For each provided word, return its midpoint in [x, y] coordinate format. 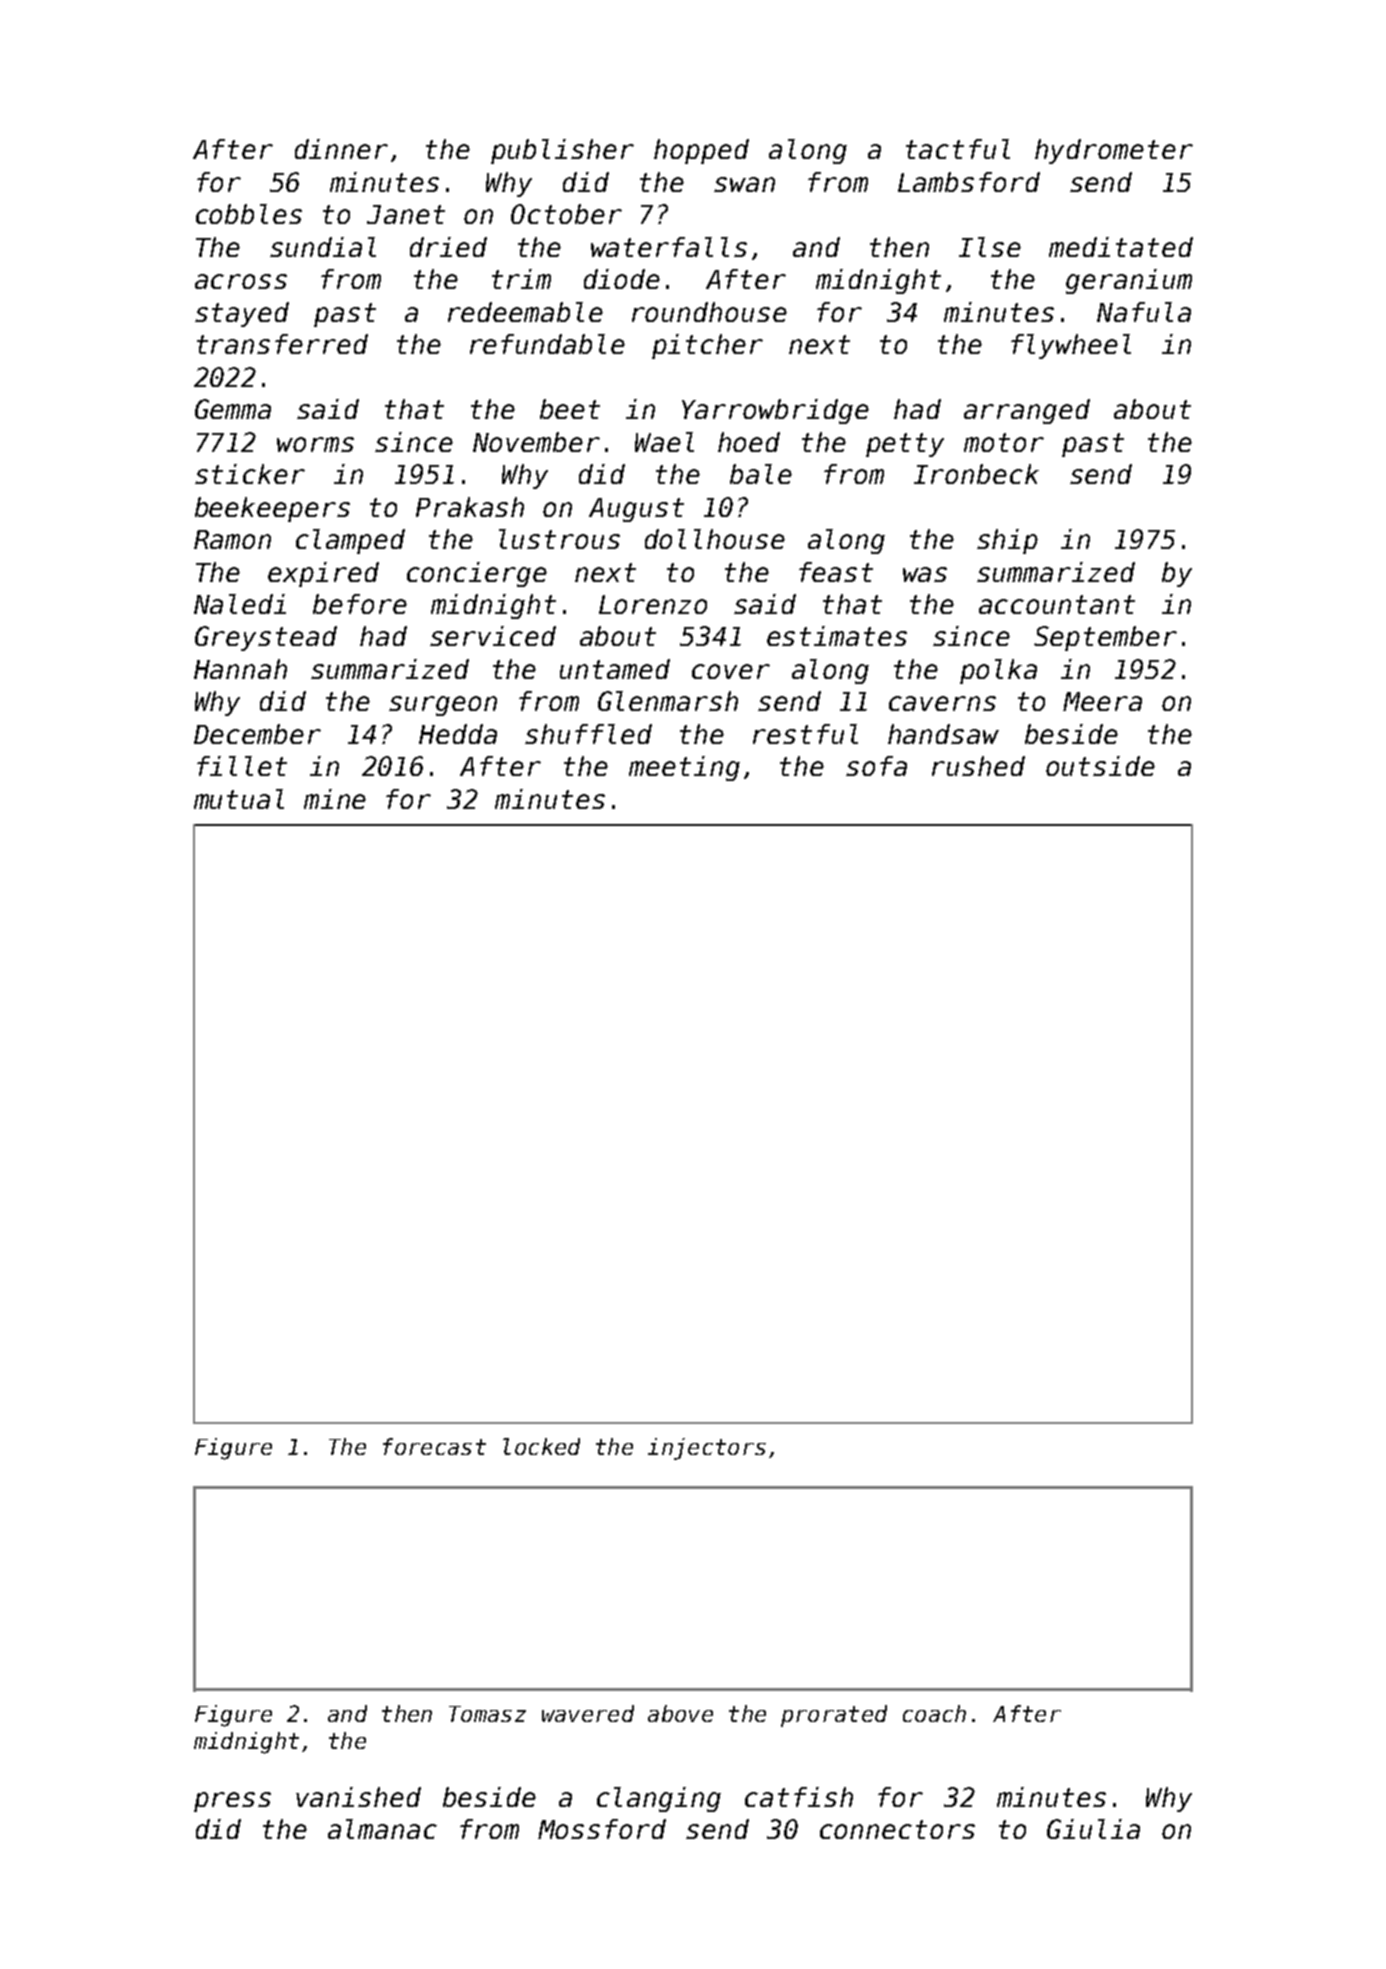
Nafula [1144, 312]
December [257, 734]
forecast [434, 1446]
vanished [358, 1797]
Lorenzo [653, 604]
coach [934, 1713]
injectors [707, 1449]
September [1105, 638]
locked [541, 1446]
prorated [834, 1716]
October [566, 214]
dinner [341, 149]
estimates [837, 636]
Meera [1102, 701]
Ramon [232, 539]
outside [1100, 766]
